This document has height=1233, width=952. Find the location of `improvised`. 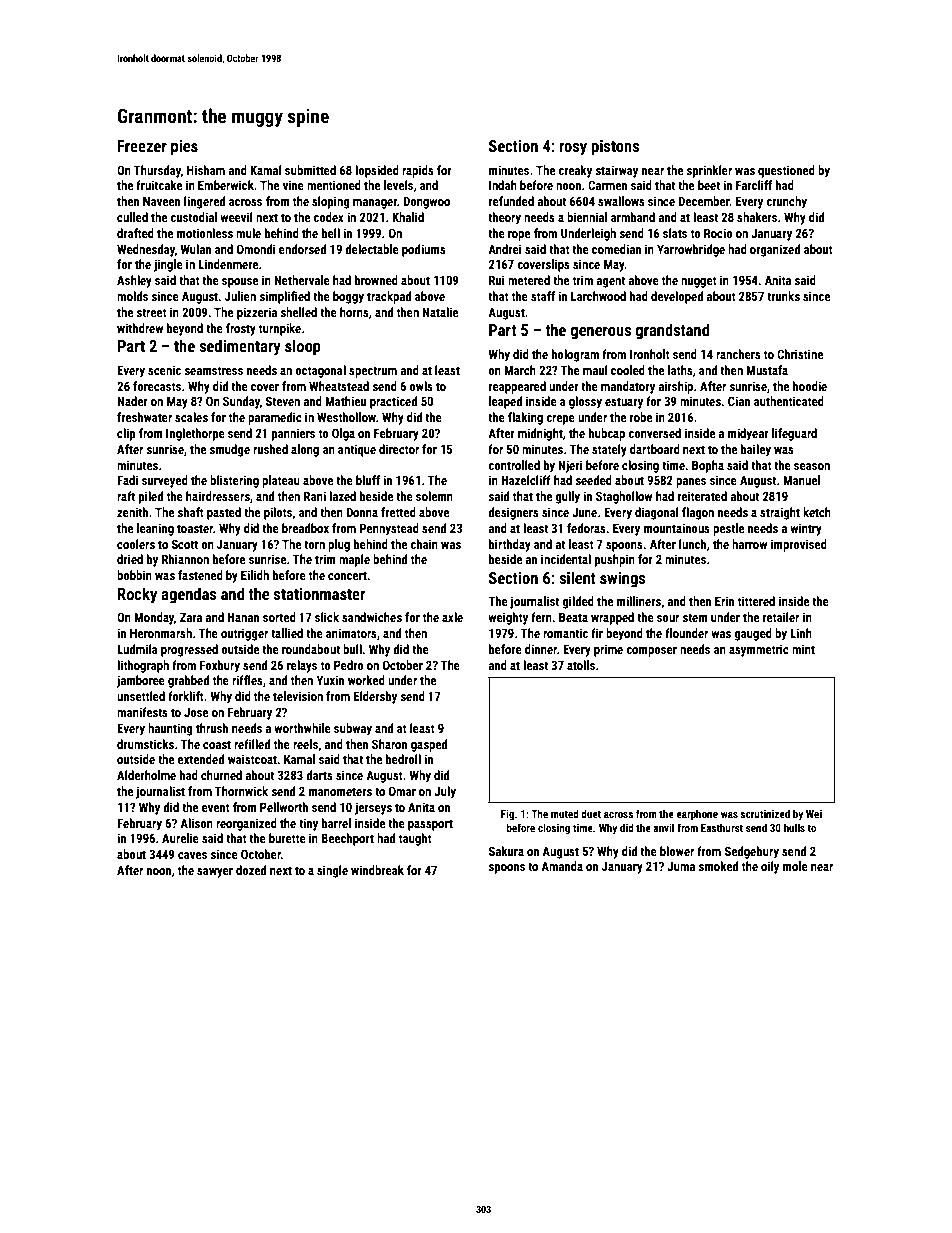

improvised is located at coordinates (799, 545).
